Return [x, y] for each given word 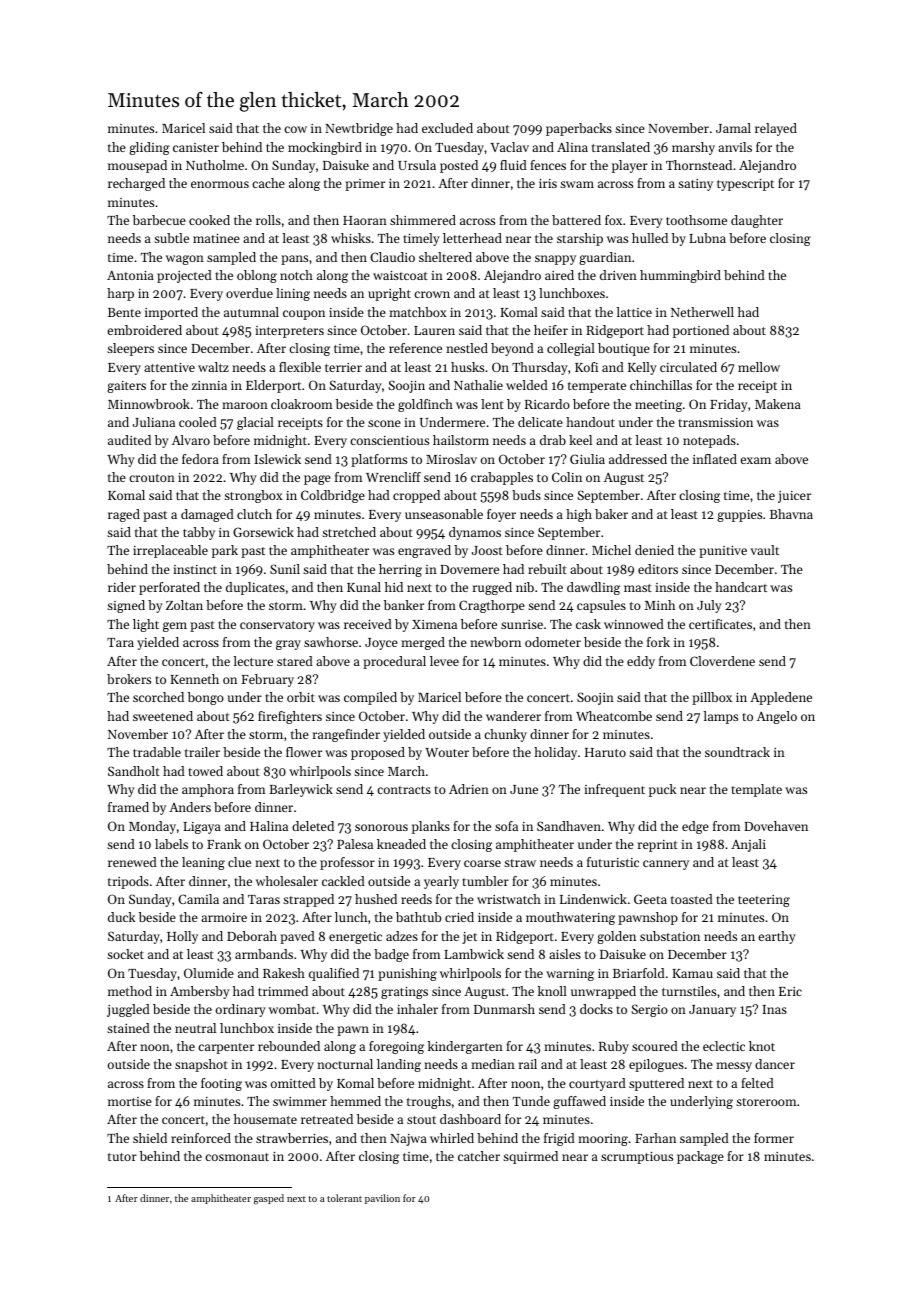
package [700, 1157]
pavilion [382, 1199]
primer [365, 185]
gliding [149, 148]
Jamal [733, 128]
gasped [269, 1199]
